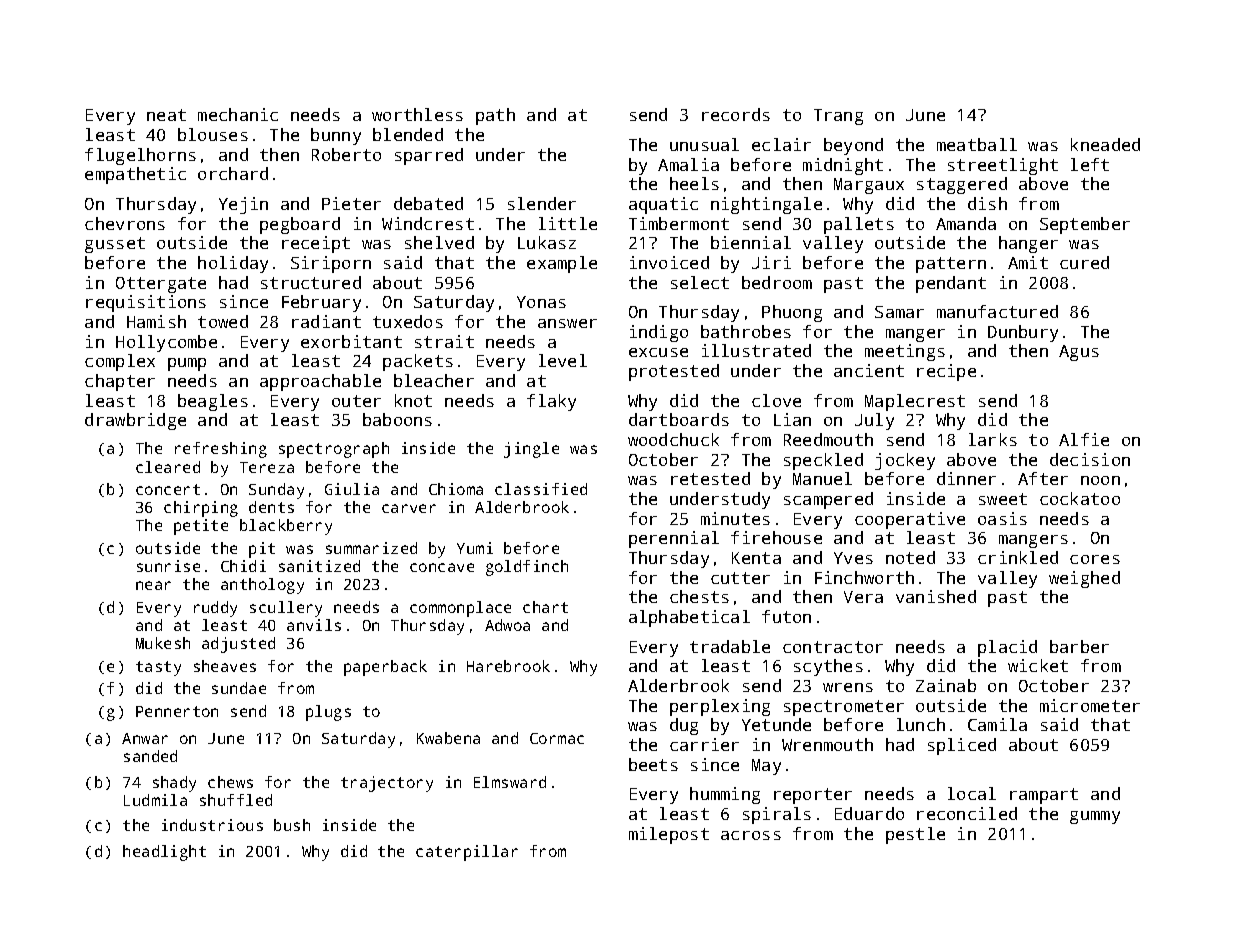 The width and height of the image is (1233, 952). Describe the element at coordinates (460, 609) in the image. I see `commonplace` at that location.
